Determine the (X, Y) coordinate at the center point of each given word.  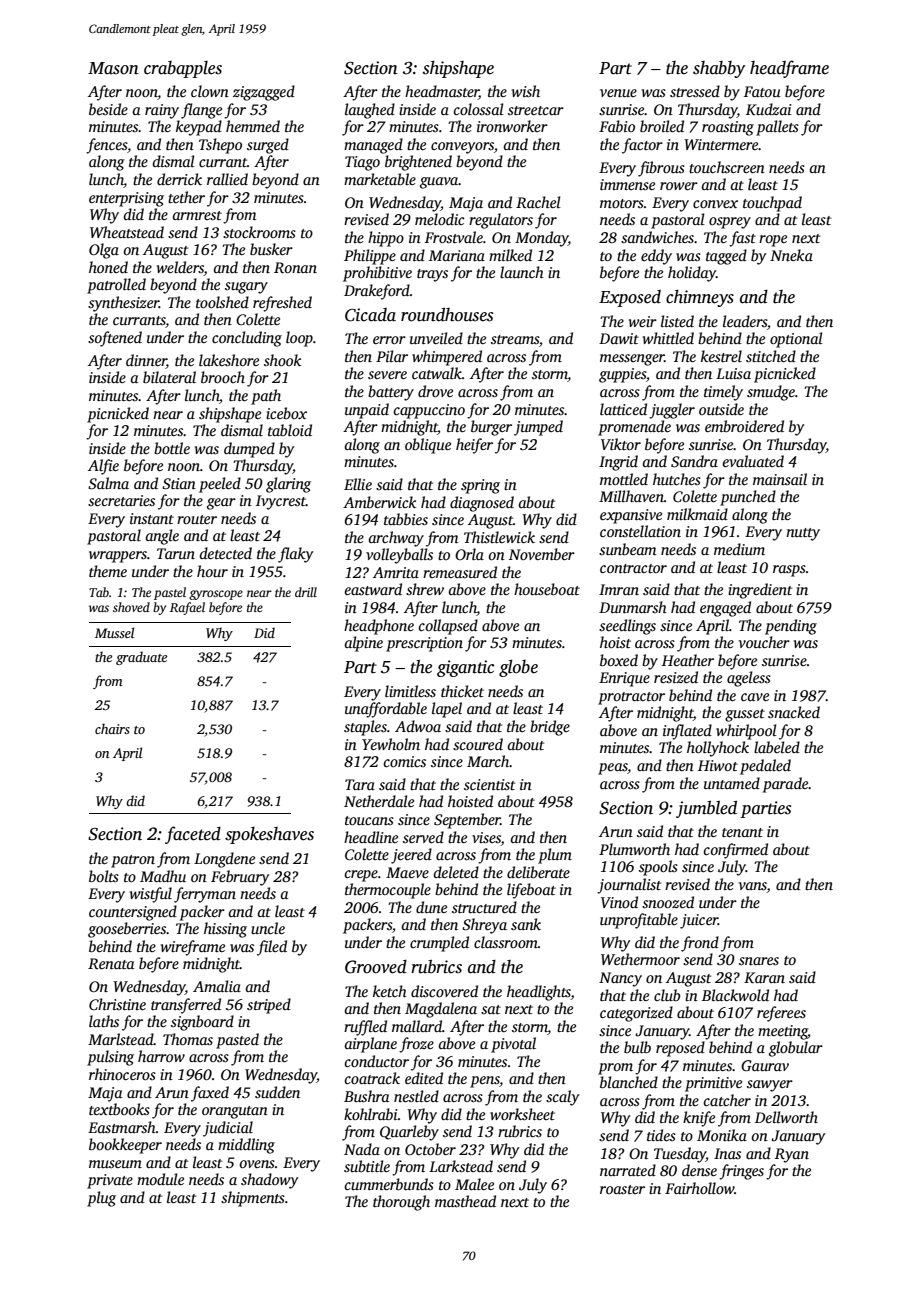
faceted (193, 835)
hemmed (253, 126)
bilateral (169, 377)
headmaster (442, 92)
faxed (210, 1094)
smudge (771, 393)
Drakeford (377, 292)
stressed (695, 91)
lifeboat (531, 891)
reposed (680, 1049)
